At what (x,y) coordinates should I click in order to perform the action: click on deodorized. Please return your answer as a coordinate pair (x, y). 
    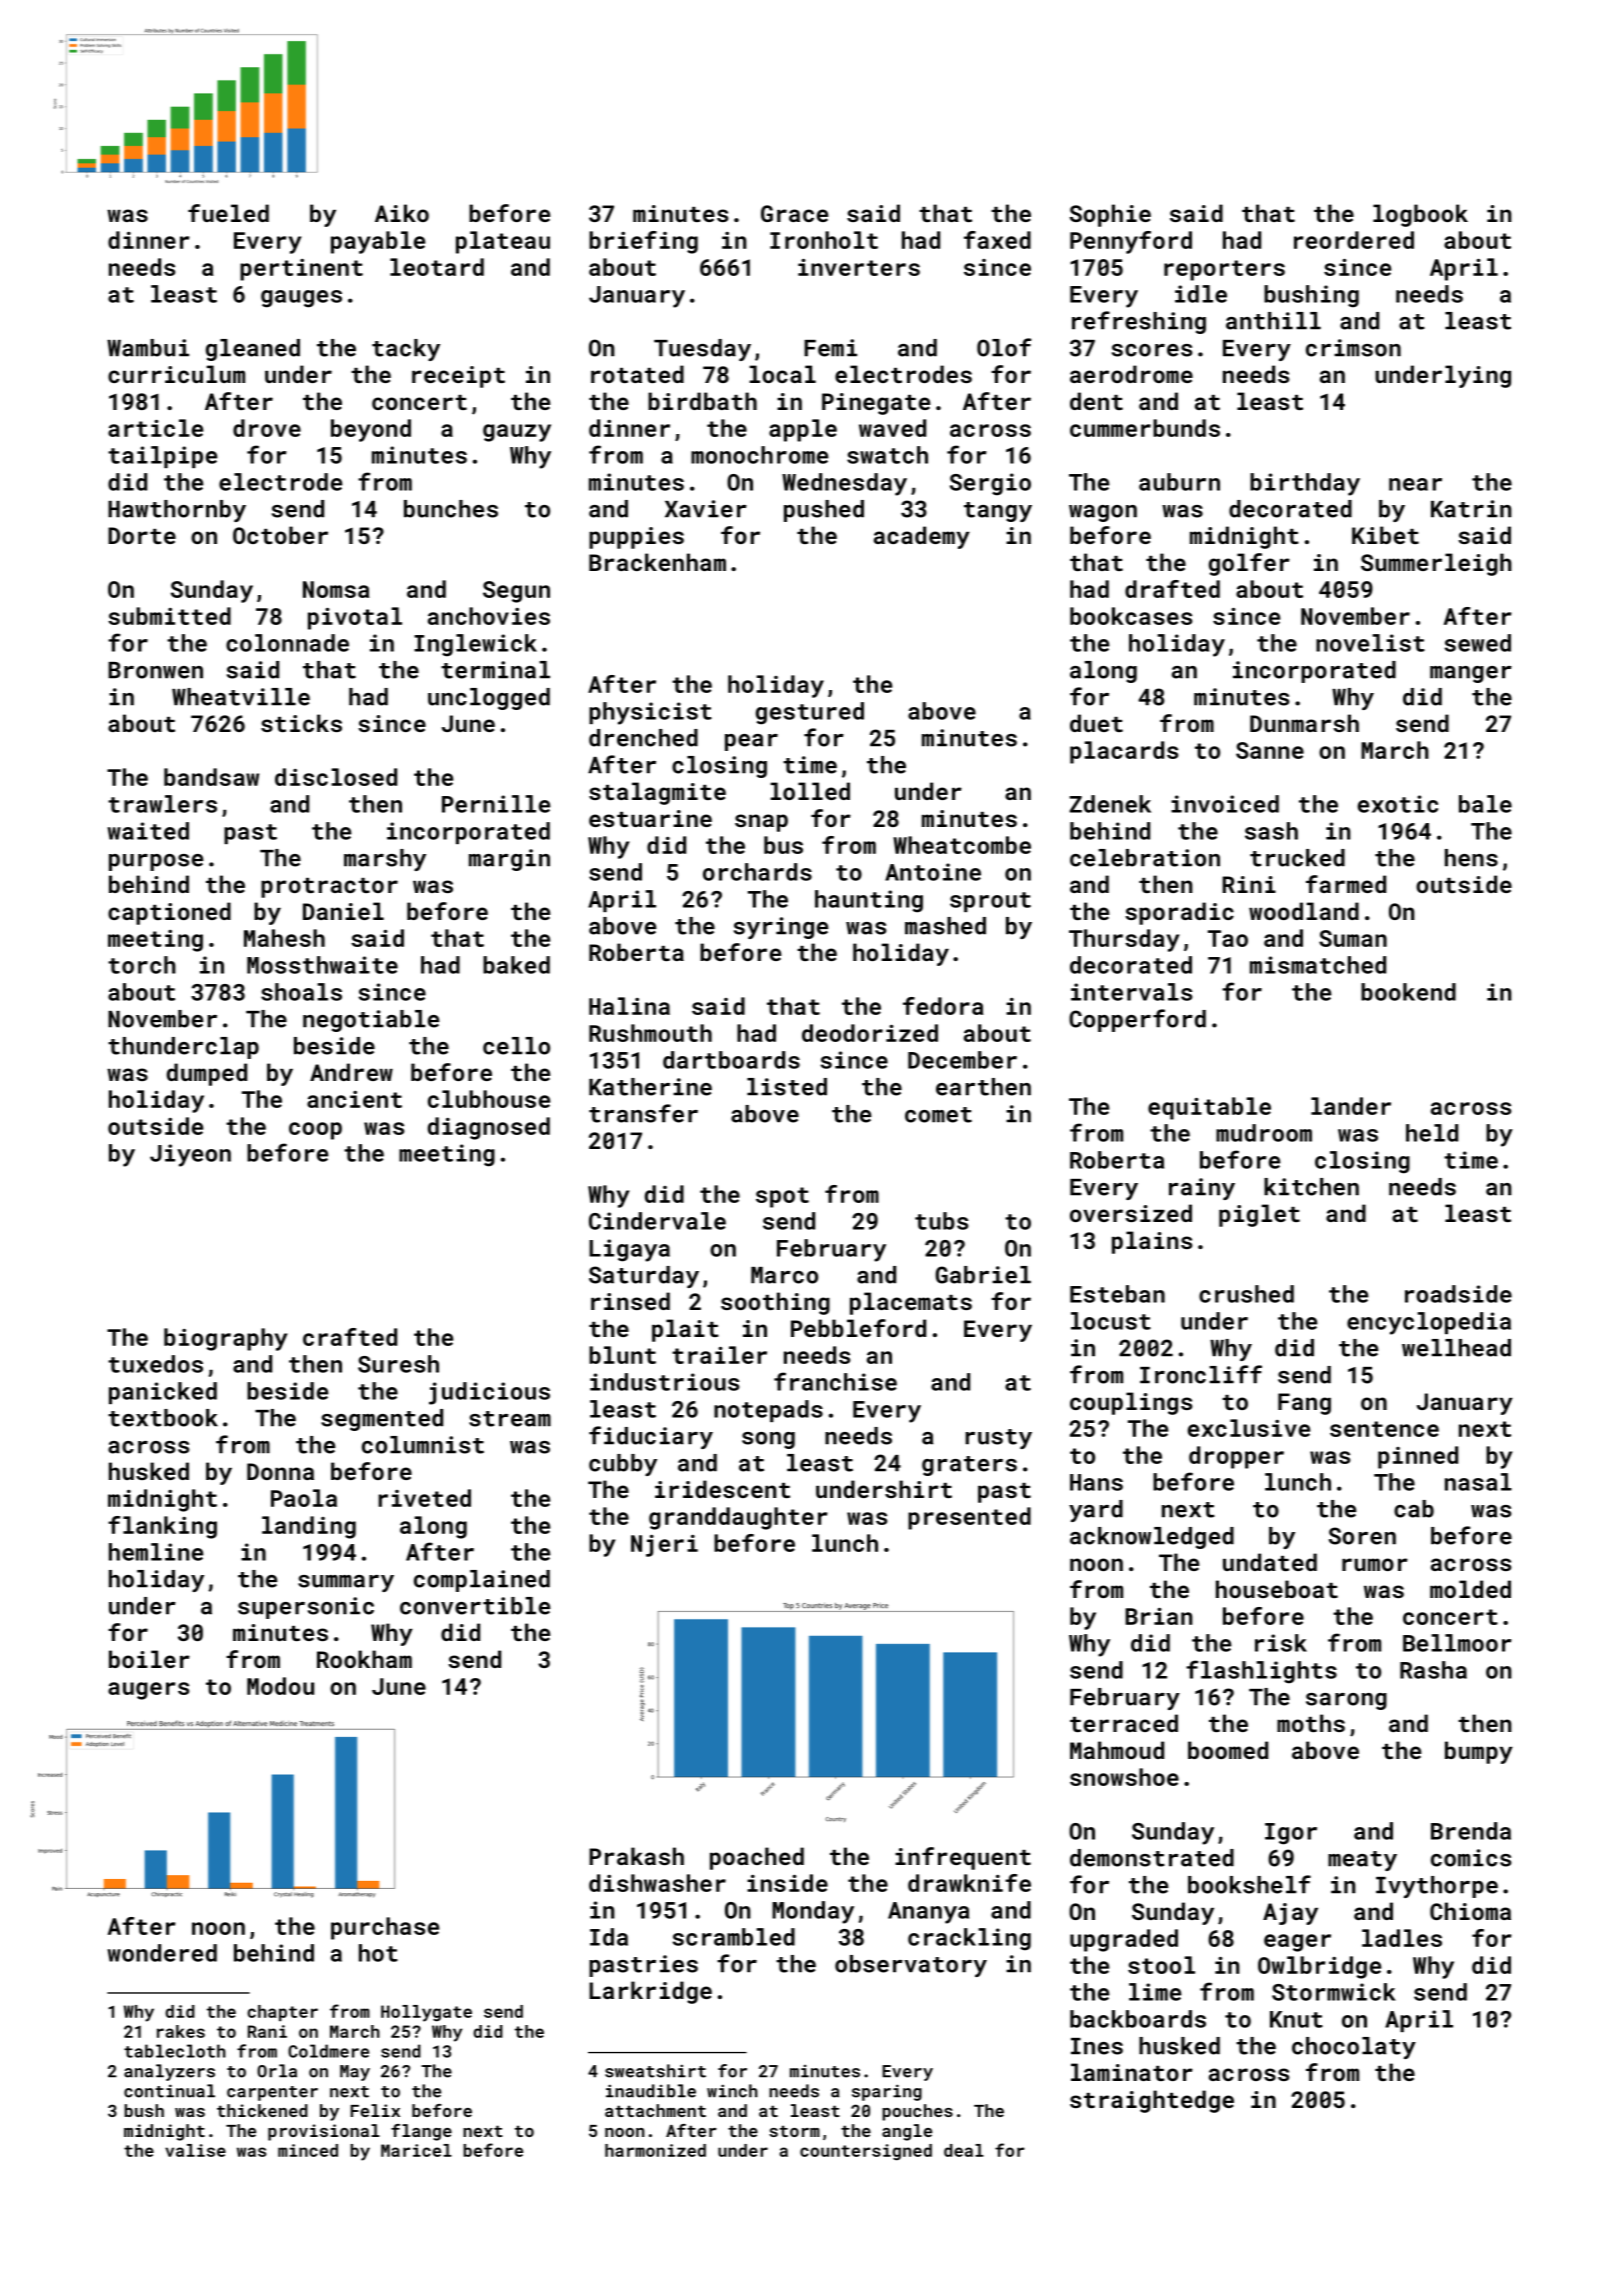
    Looking at the image, I should click on (870, 1033).
